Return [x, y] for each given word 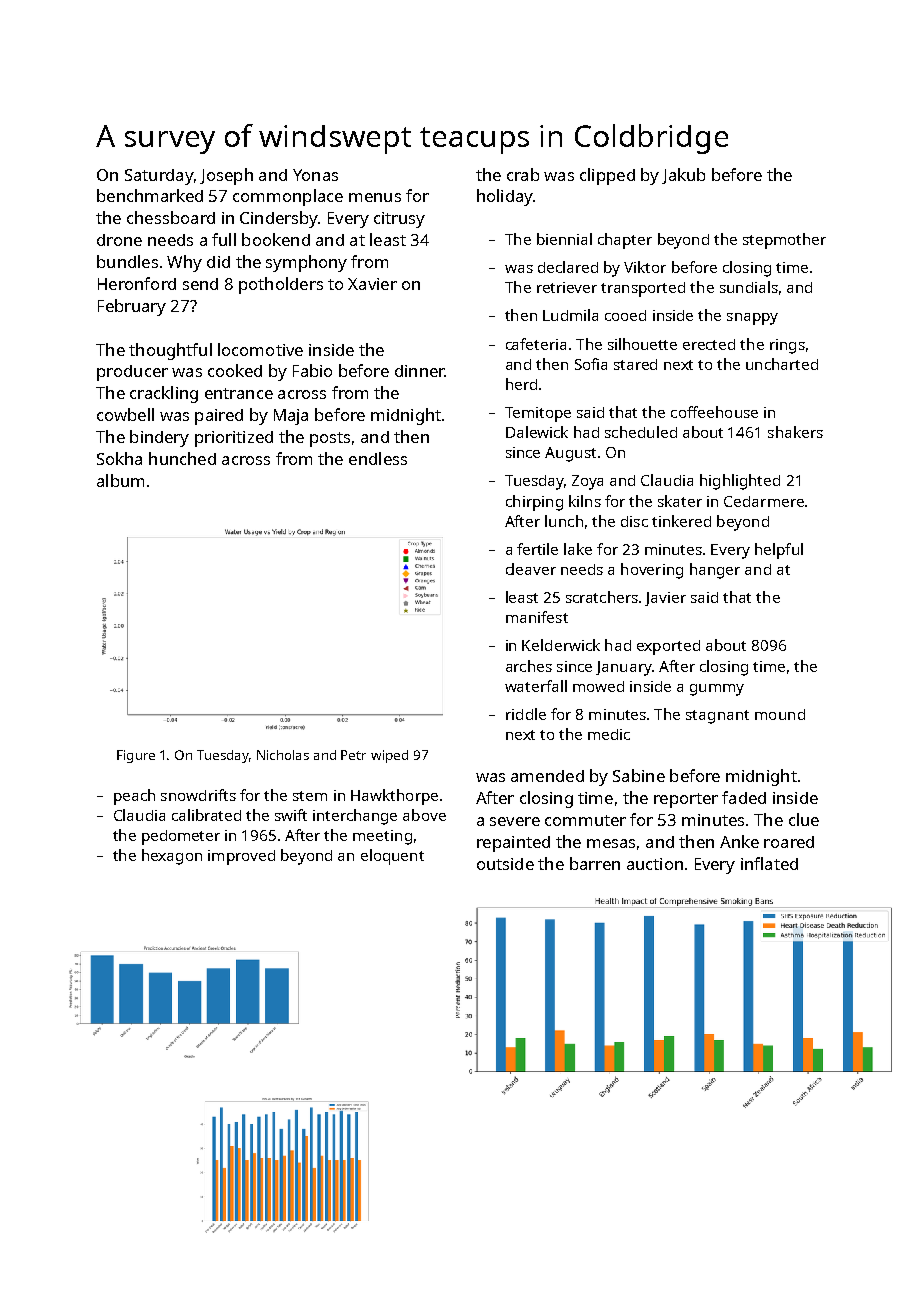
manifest [537, 617]
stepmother [784, 241]
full [224, 239]
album [120, 480]
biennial [564, 239]
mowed [598, 686]
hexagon [172, 857]
